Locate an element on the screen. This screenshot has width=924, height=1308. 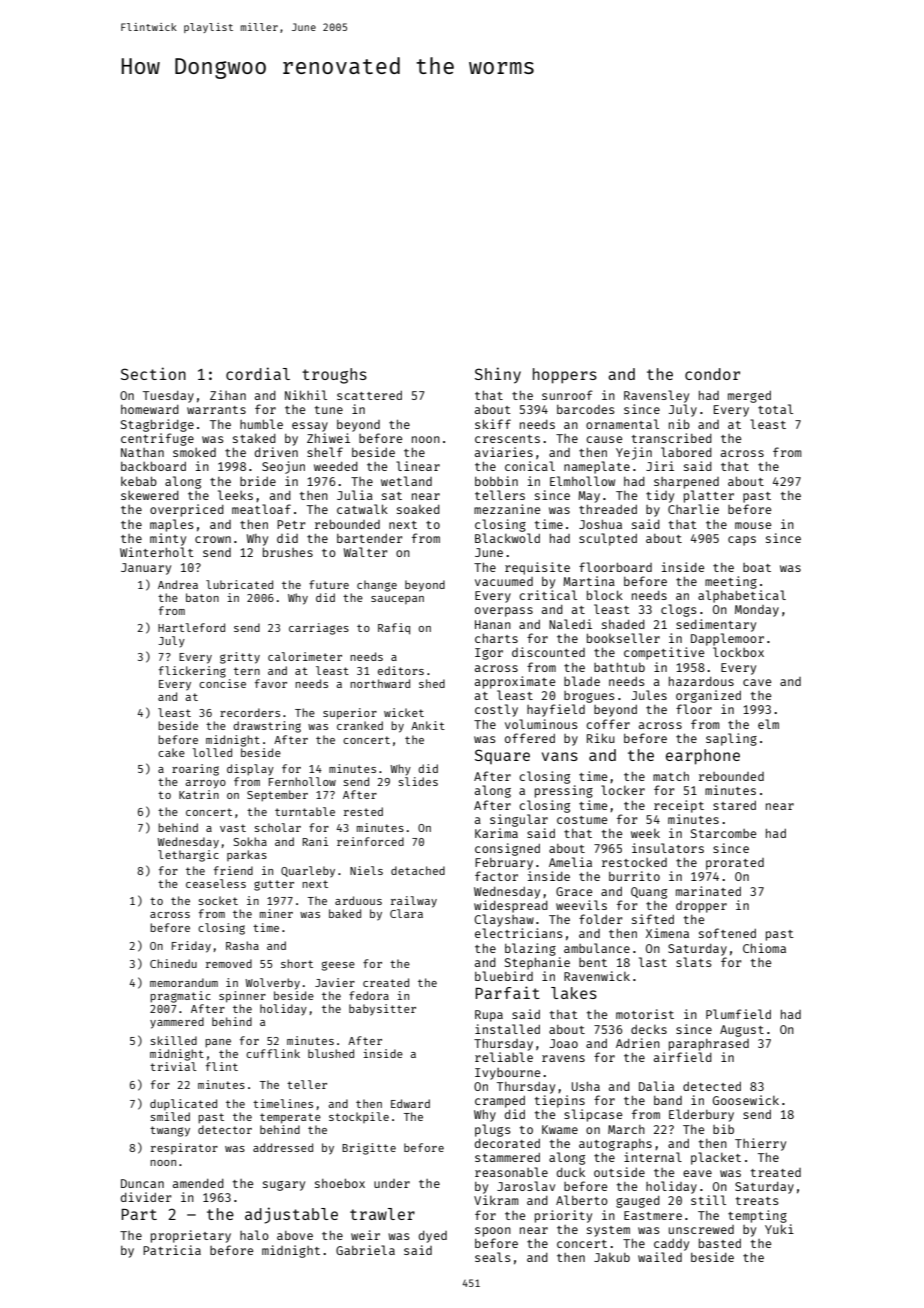
prorated is located at coordinates (735, 864).
